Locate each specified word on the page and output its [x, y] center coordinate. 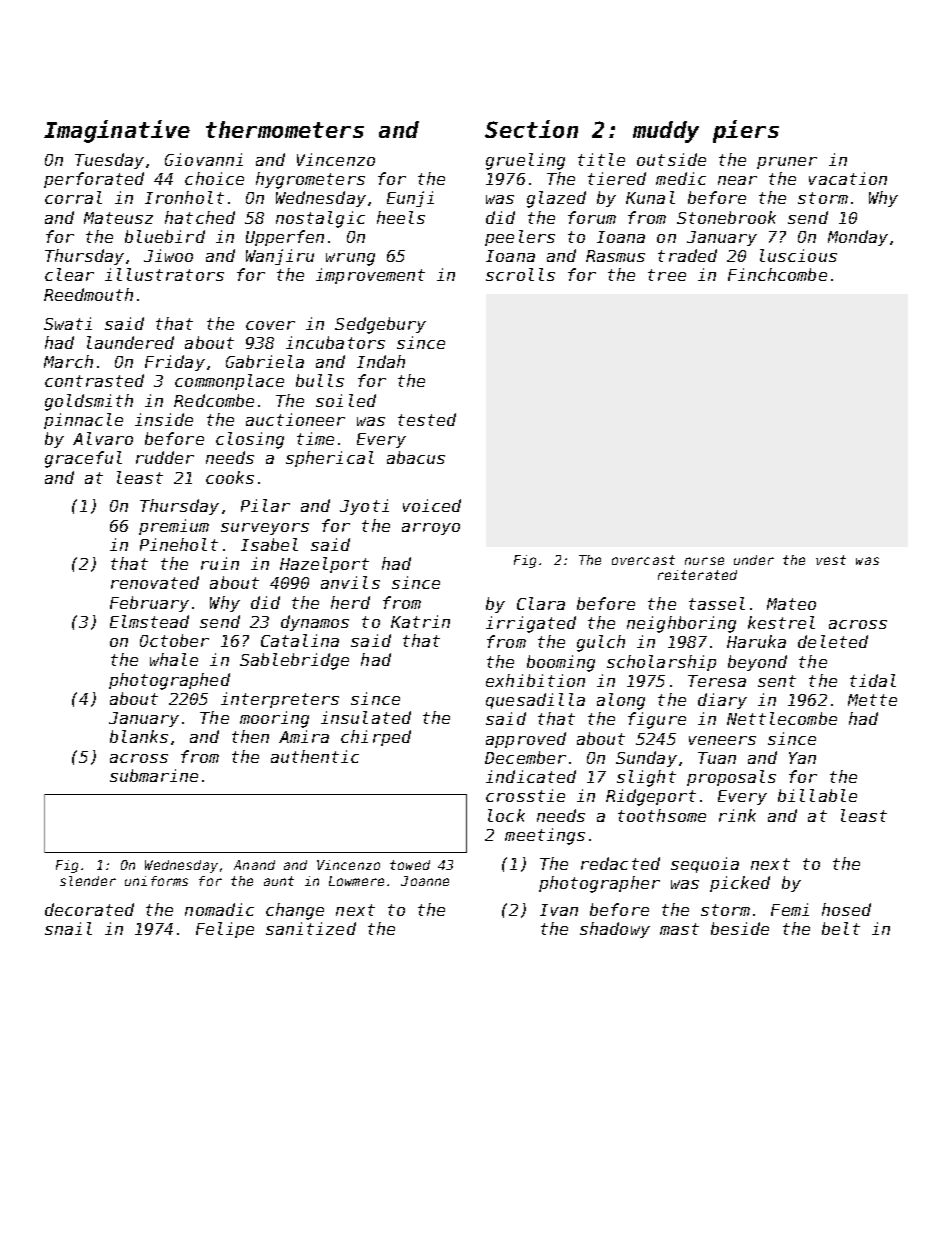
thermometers [285, 129]
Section [531, 129]
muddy [666, 132]
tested [427, 419]
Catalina [300, 640]
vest [831, 560]
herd [350, 602]
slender [88, 881]
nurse [704, 561]
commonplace [229, 382]
